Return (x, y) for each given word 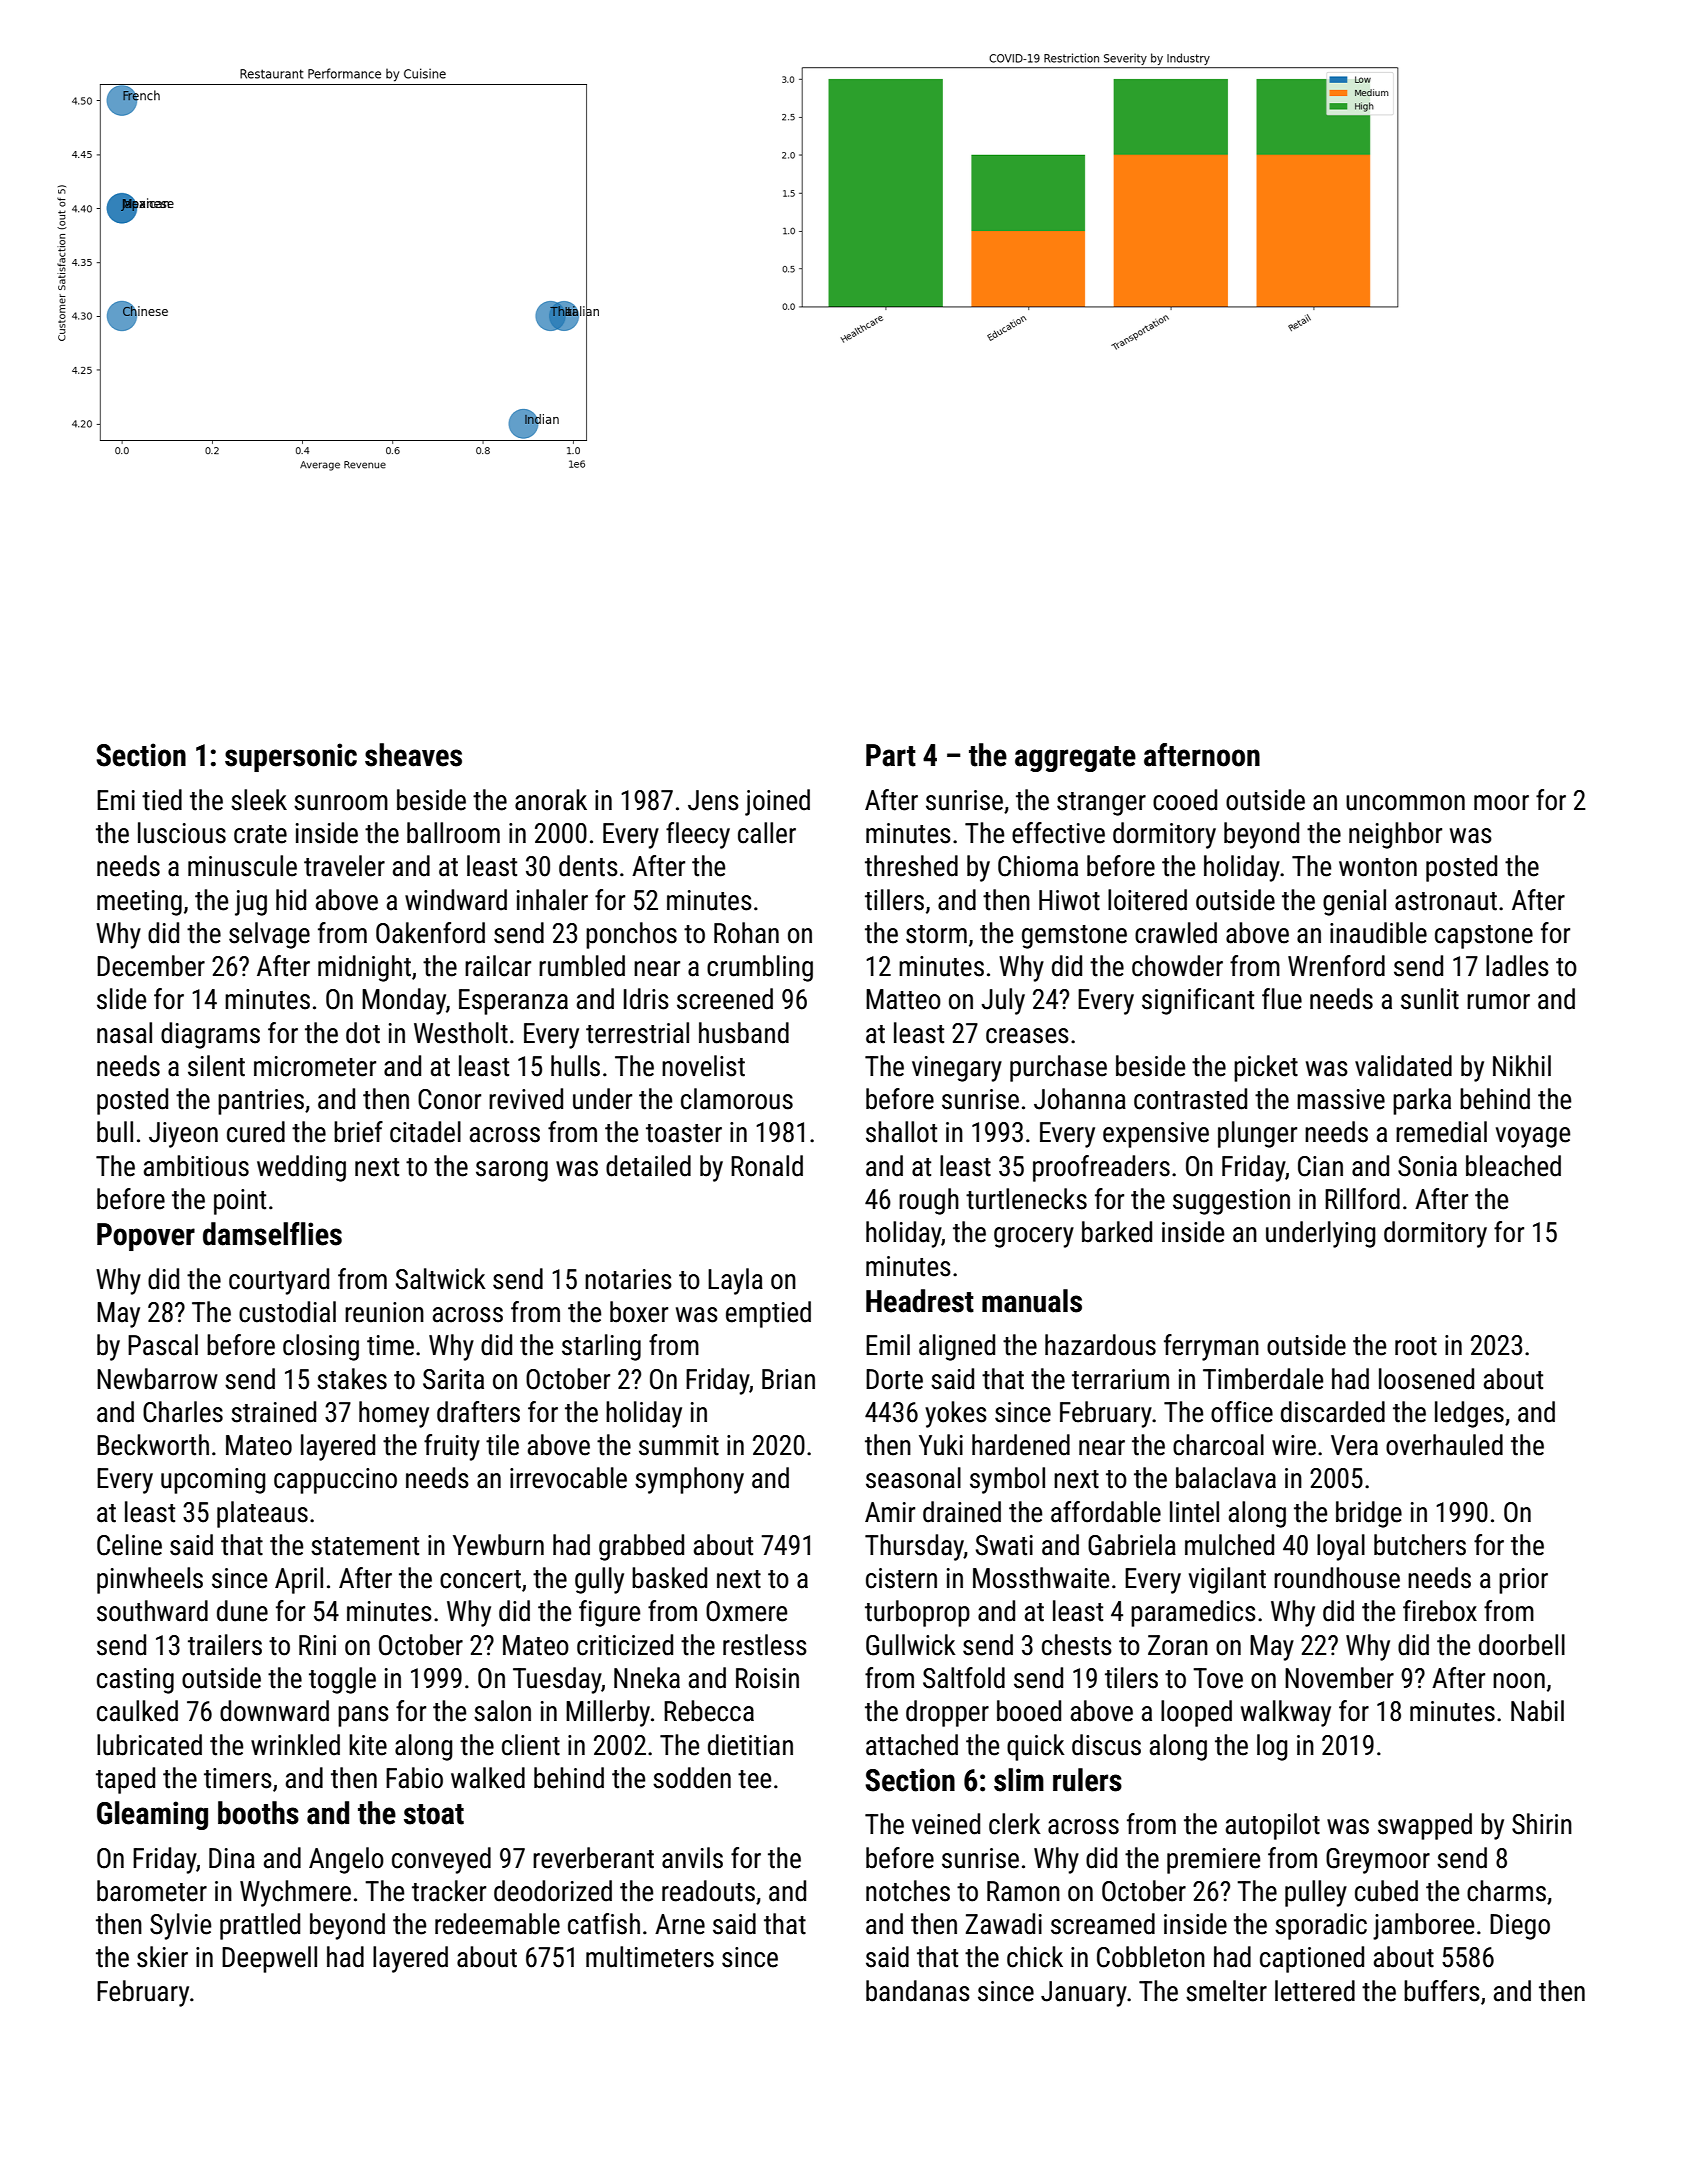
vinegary (957, 1069)
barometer (152, 1891)
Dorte (894, 1379)
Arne (680, 1924)
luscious (182, 833)
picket (1266, 1068)
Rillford (1362, 1199)
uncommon (1405, 803)
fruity (452, 1447)
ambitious (196, 1166)
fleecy (698, 835)
